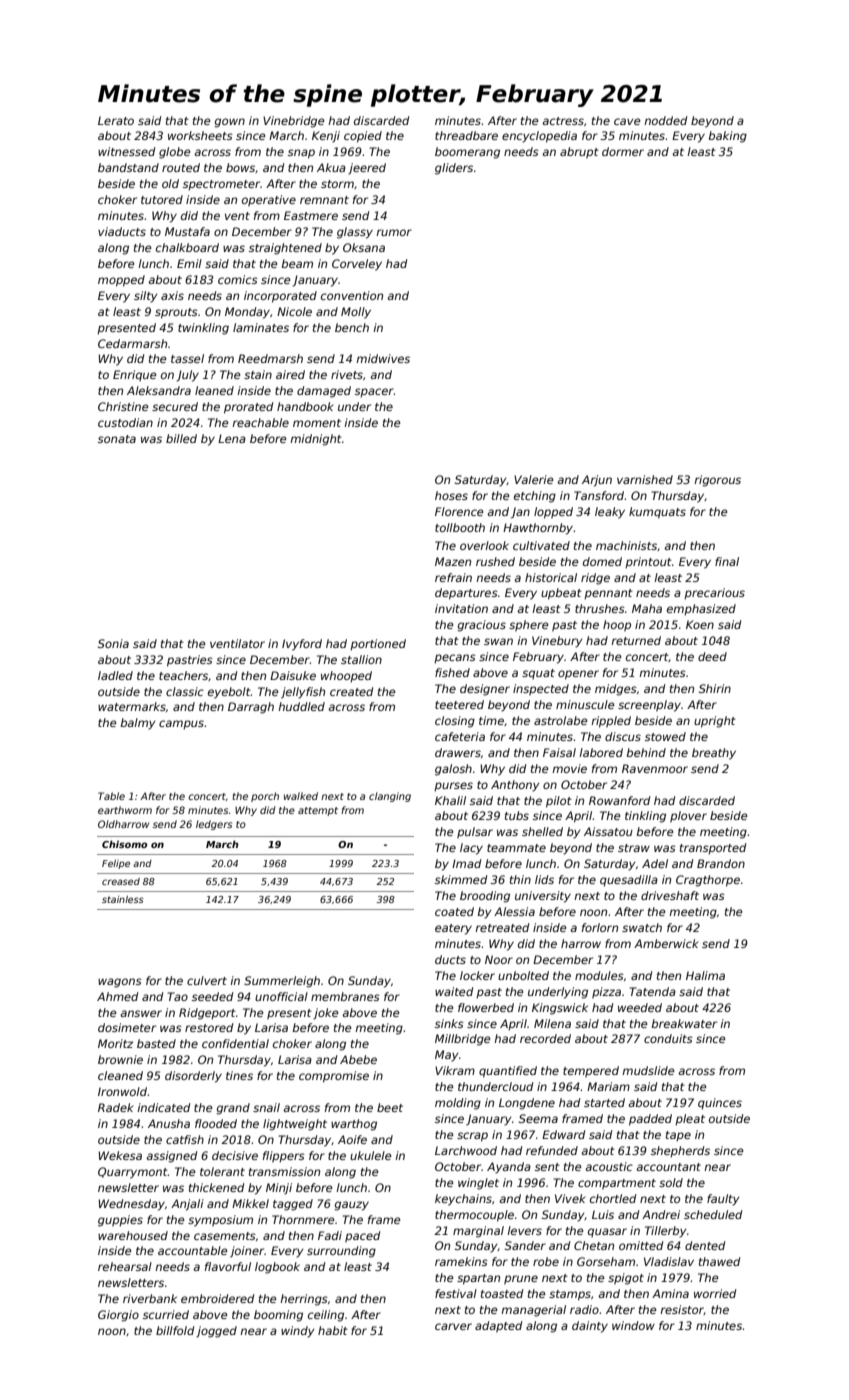 The width and height of the document is (849, 1400). I want to click on tines, so click(239, 1075).
